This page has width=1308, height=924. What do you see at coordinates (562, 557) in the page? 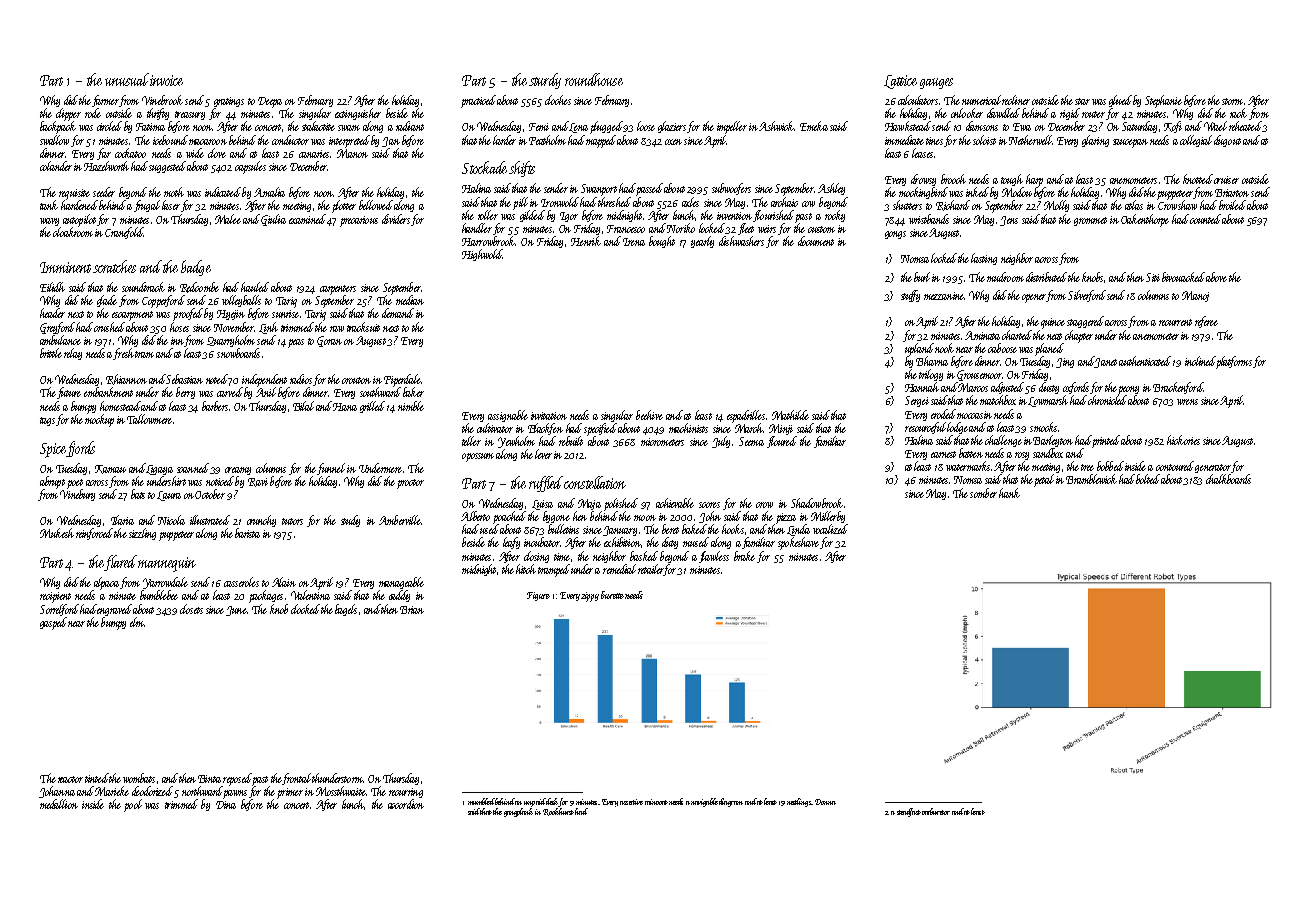
I see `time` at bounding box center [562, 557].
